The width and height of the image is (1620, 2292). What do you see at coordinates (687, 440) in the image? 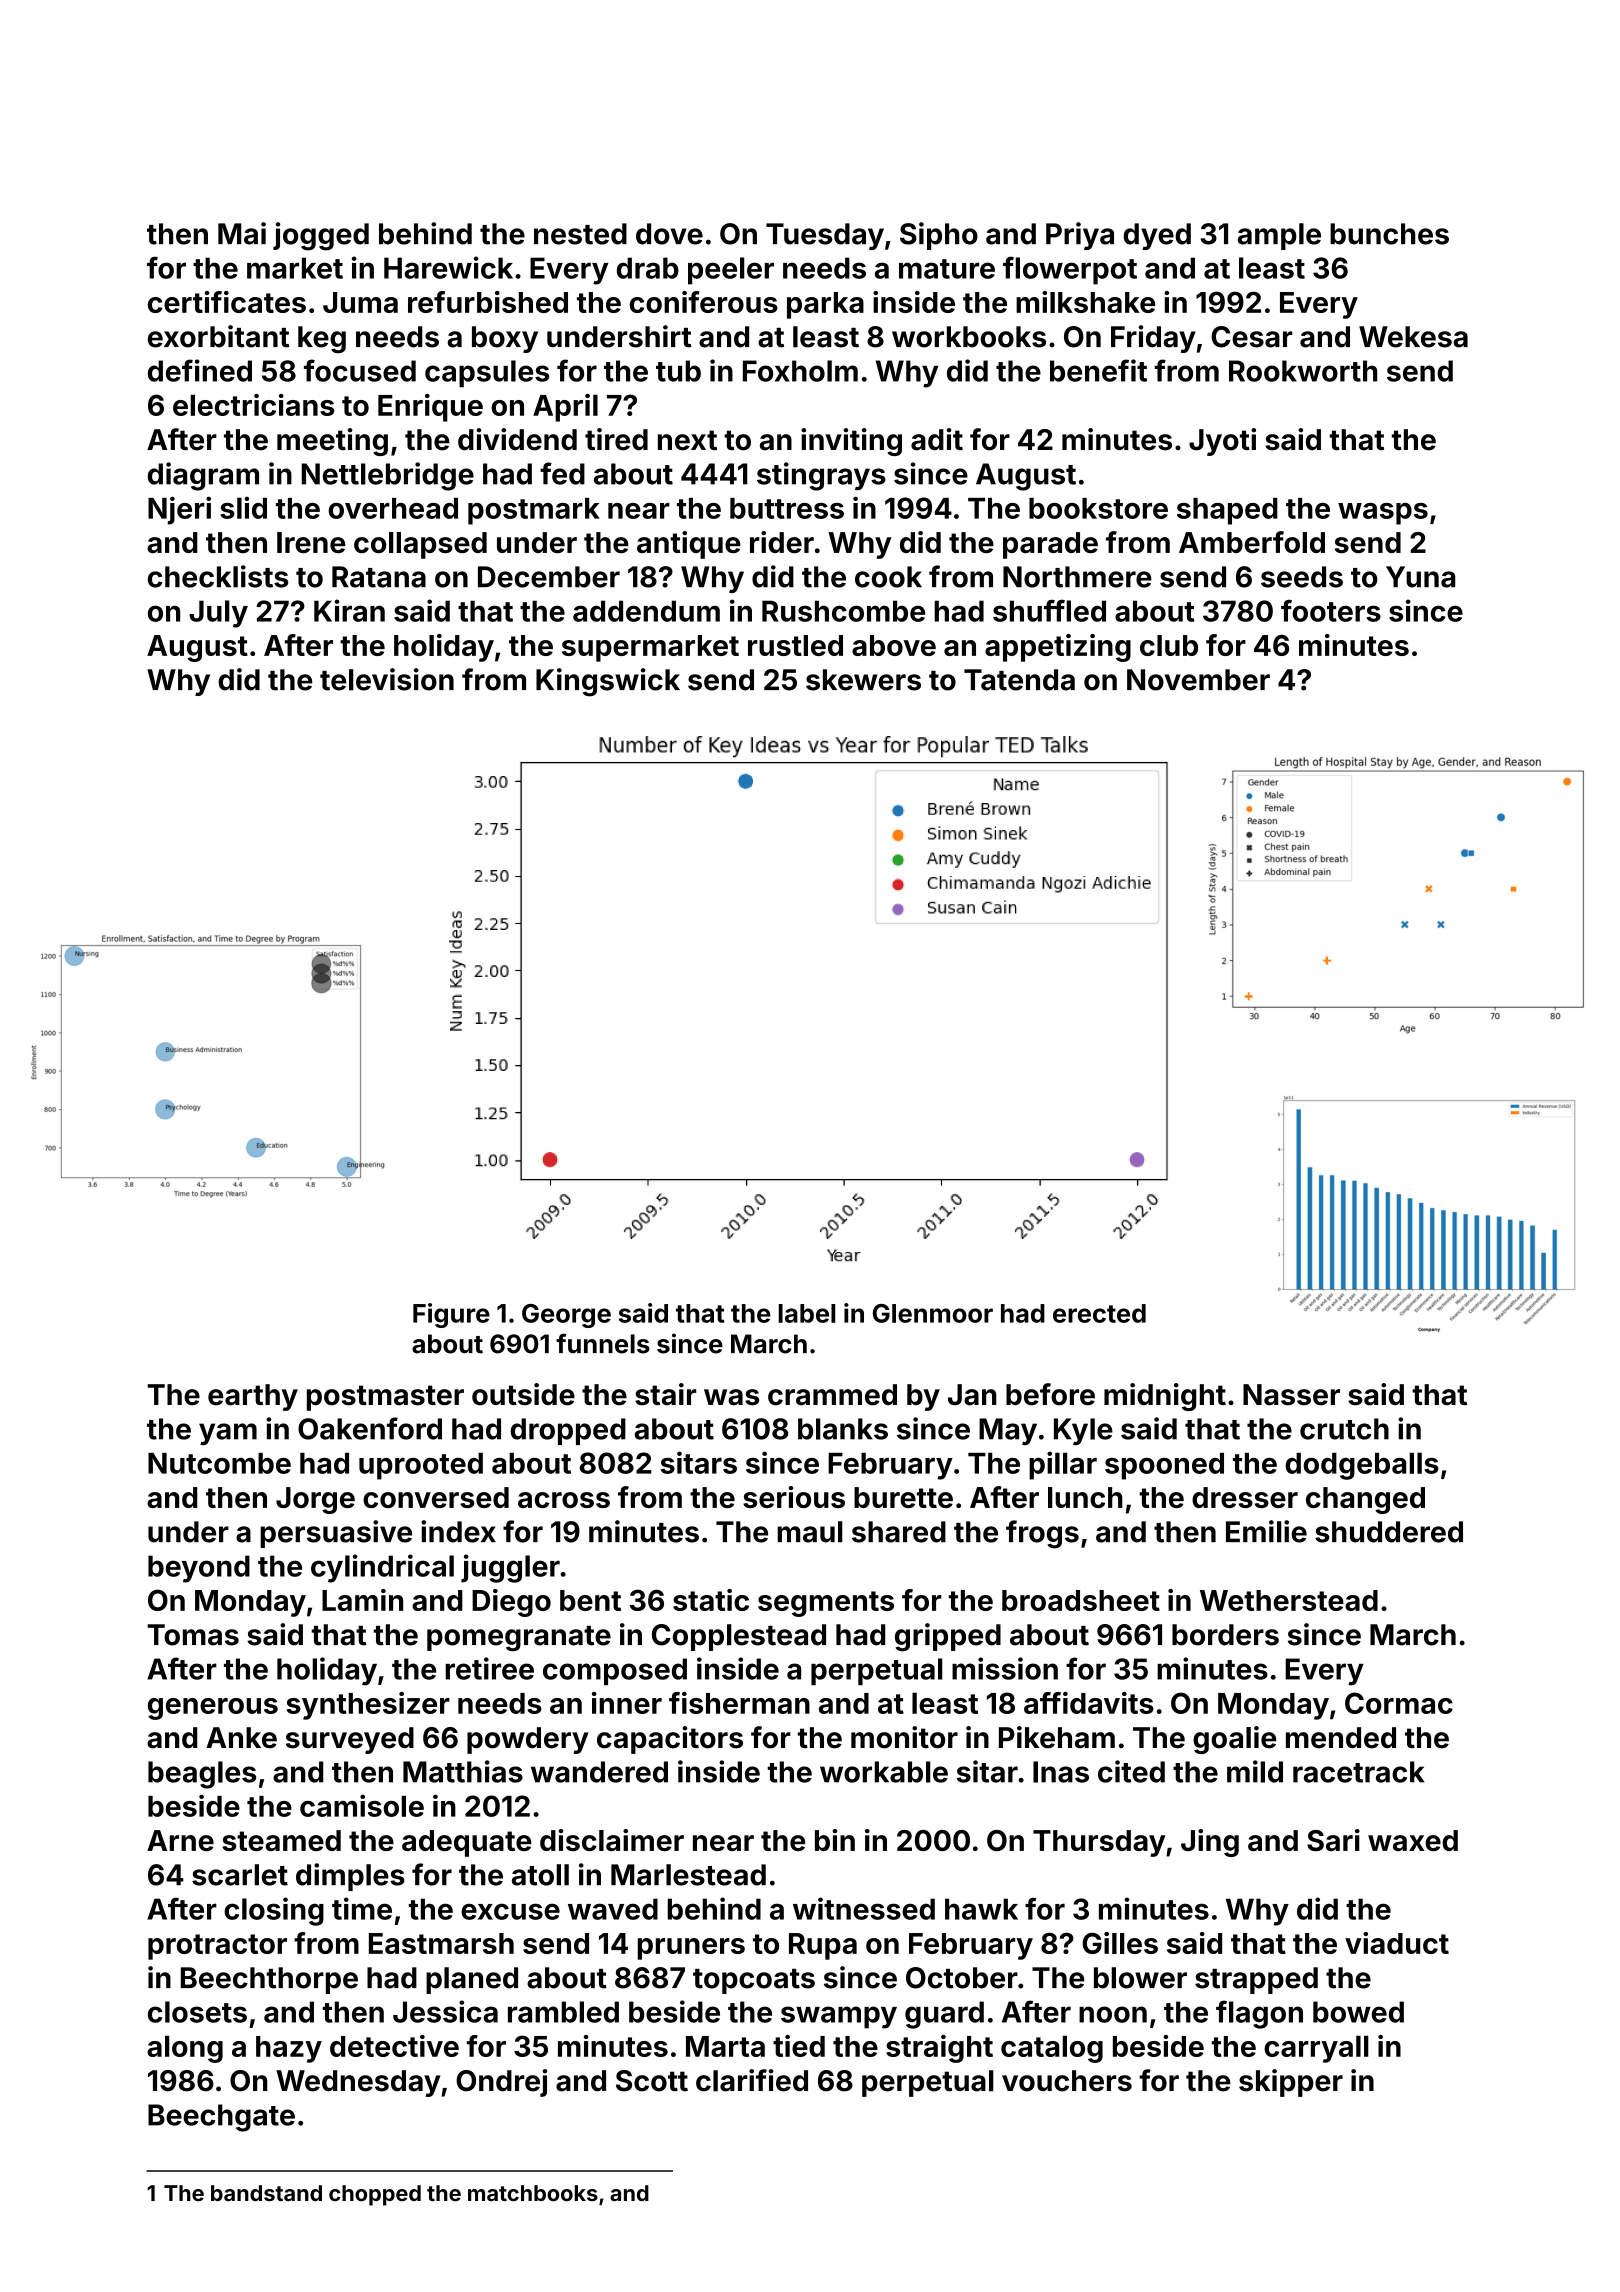
I see `next` at bounding box center [687, 440].
